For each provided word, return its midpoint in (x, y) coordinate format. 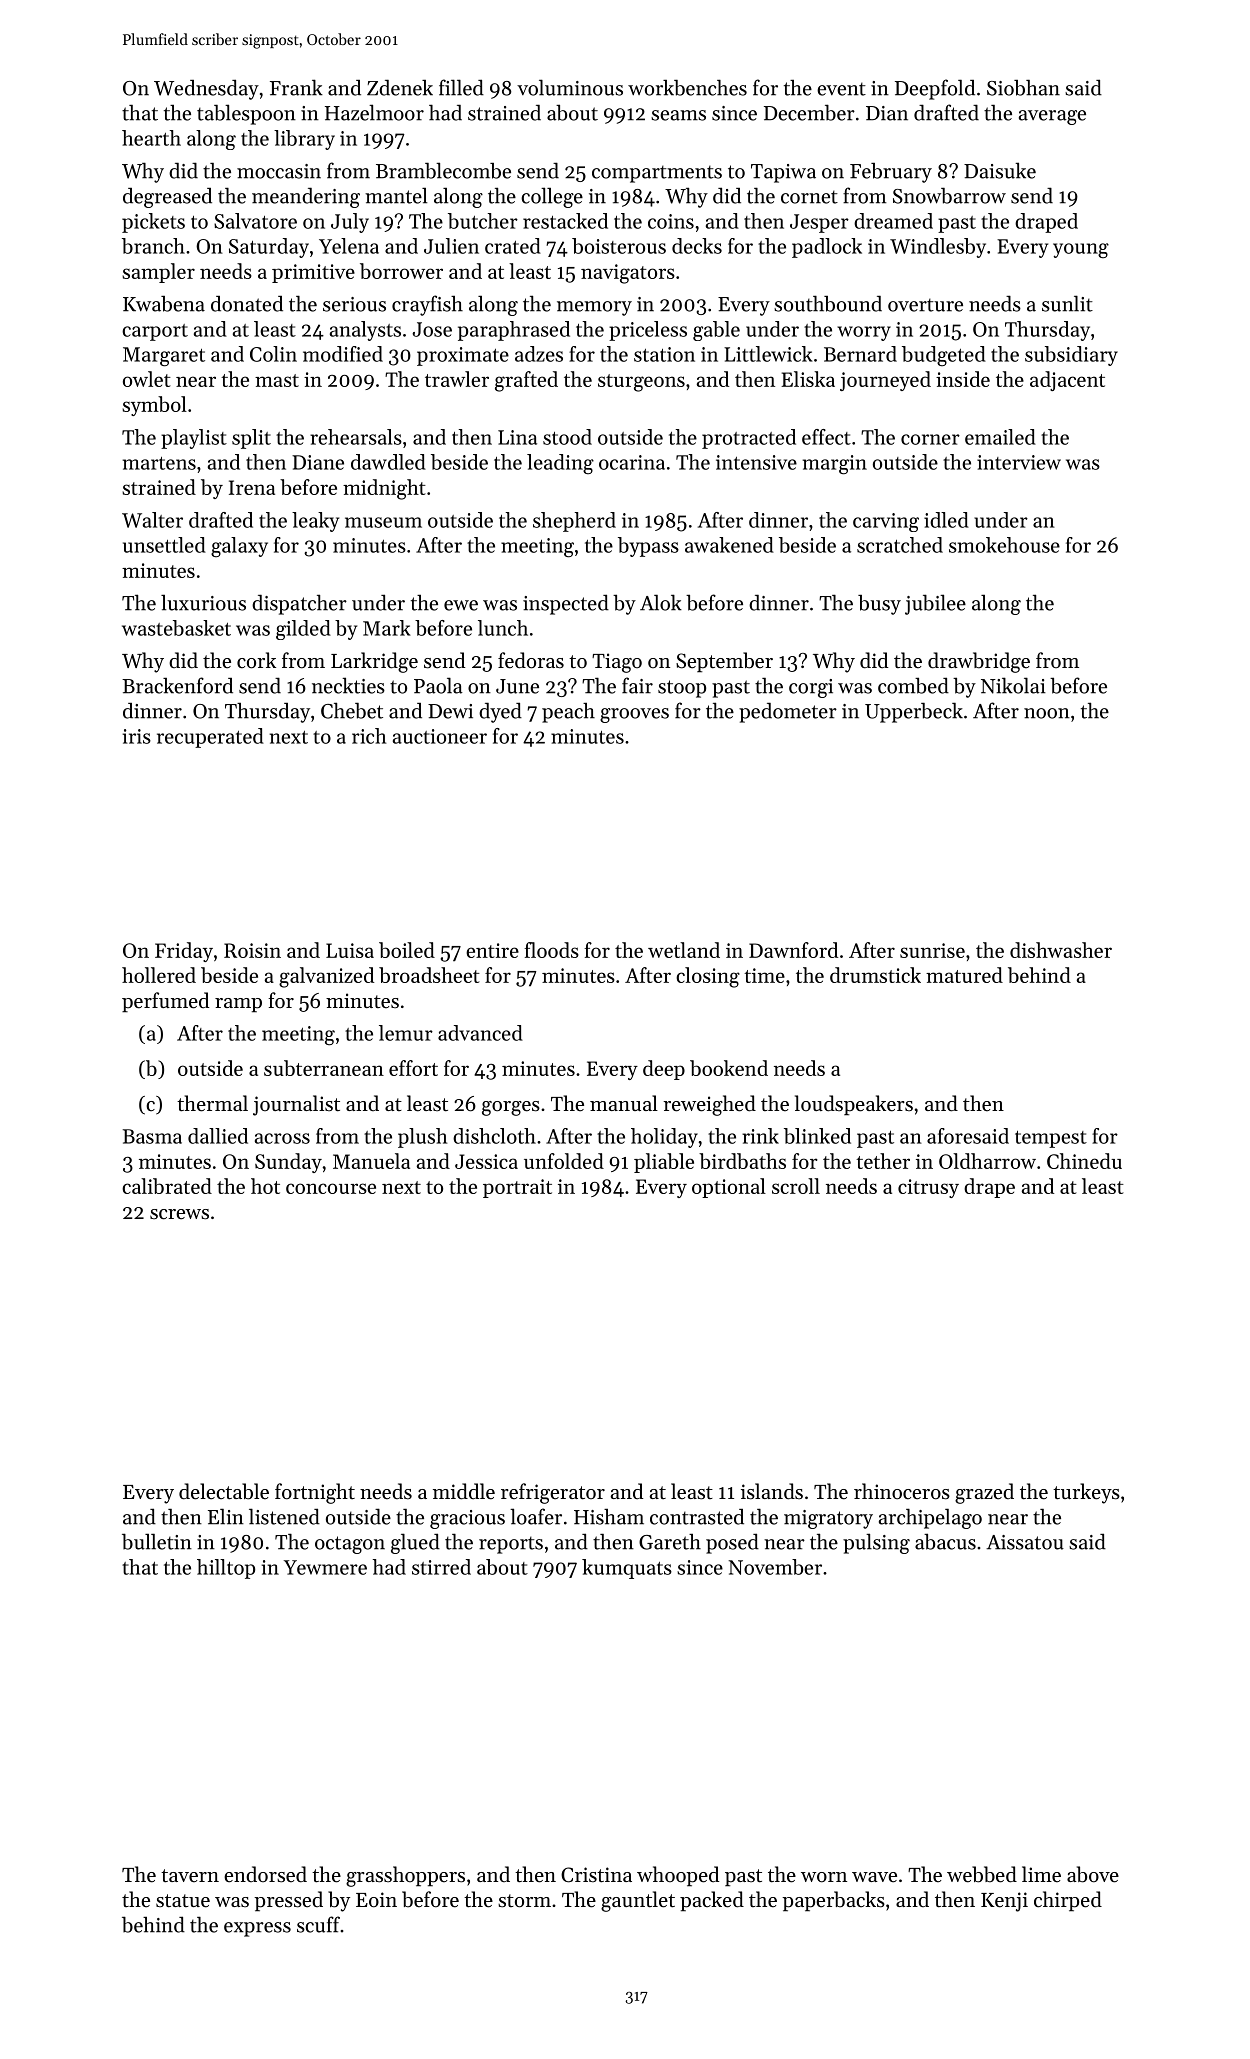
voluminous (570, 87)
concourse (331, 1188)
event (841, 89)
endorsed (265, 1874)
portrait (517, 1188)
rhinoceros (902, 1491)
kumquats (627, 1569)
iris (136, 736)
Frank (296, 87)
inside (963, 379)
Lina (517, 437)
